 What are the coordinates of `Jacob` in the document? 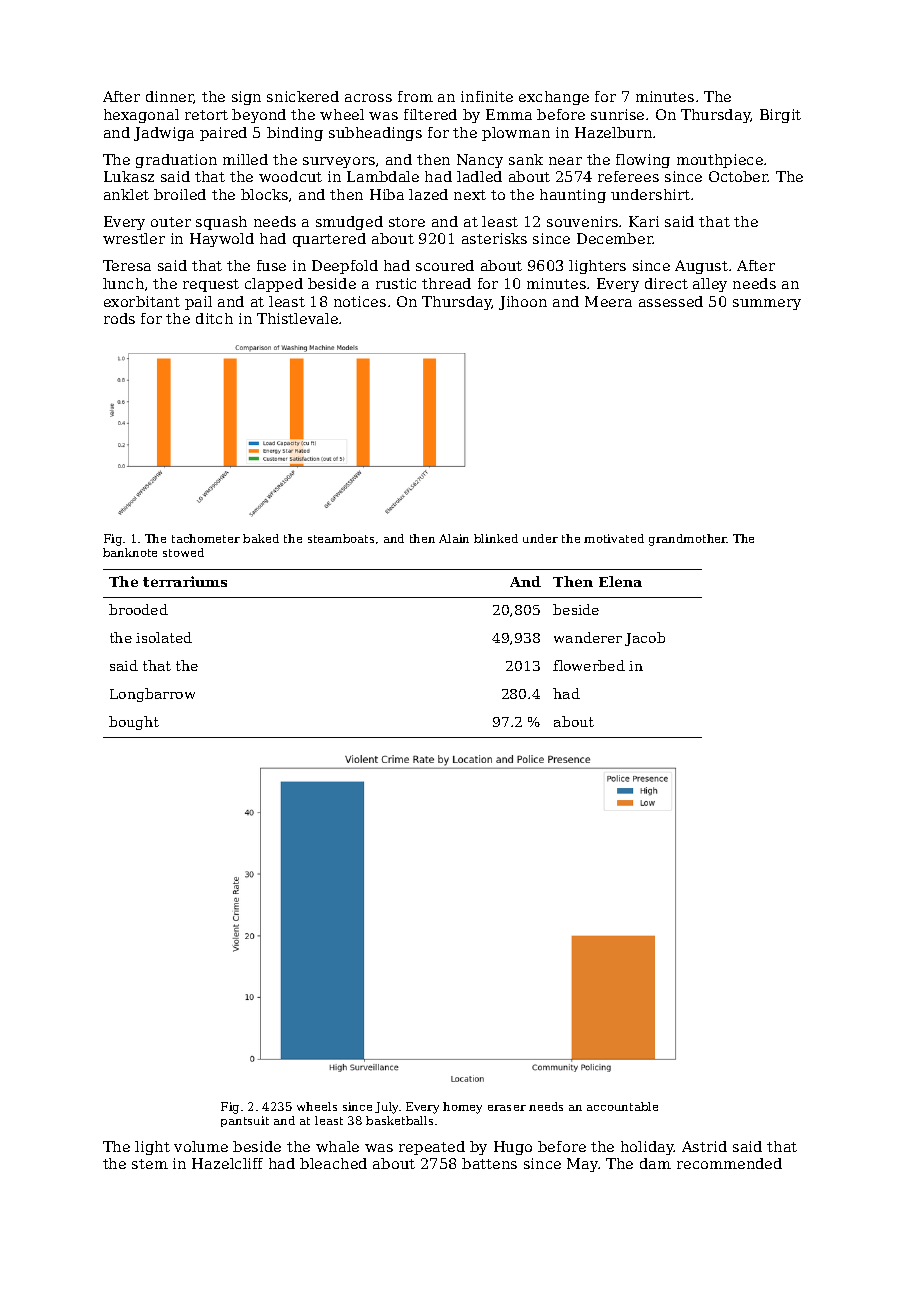 It's located at (645, 639).
